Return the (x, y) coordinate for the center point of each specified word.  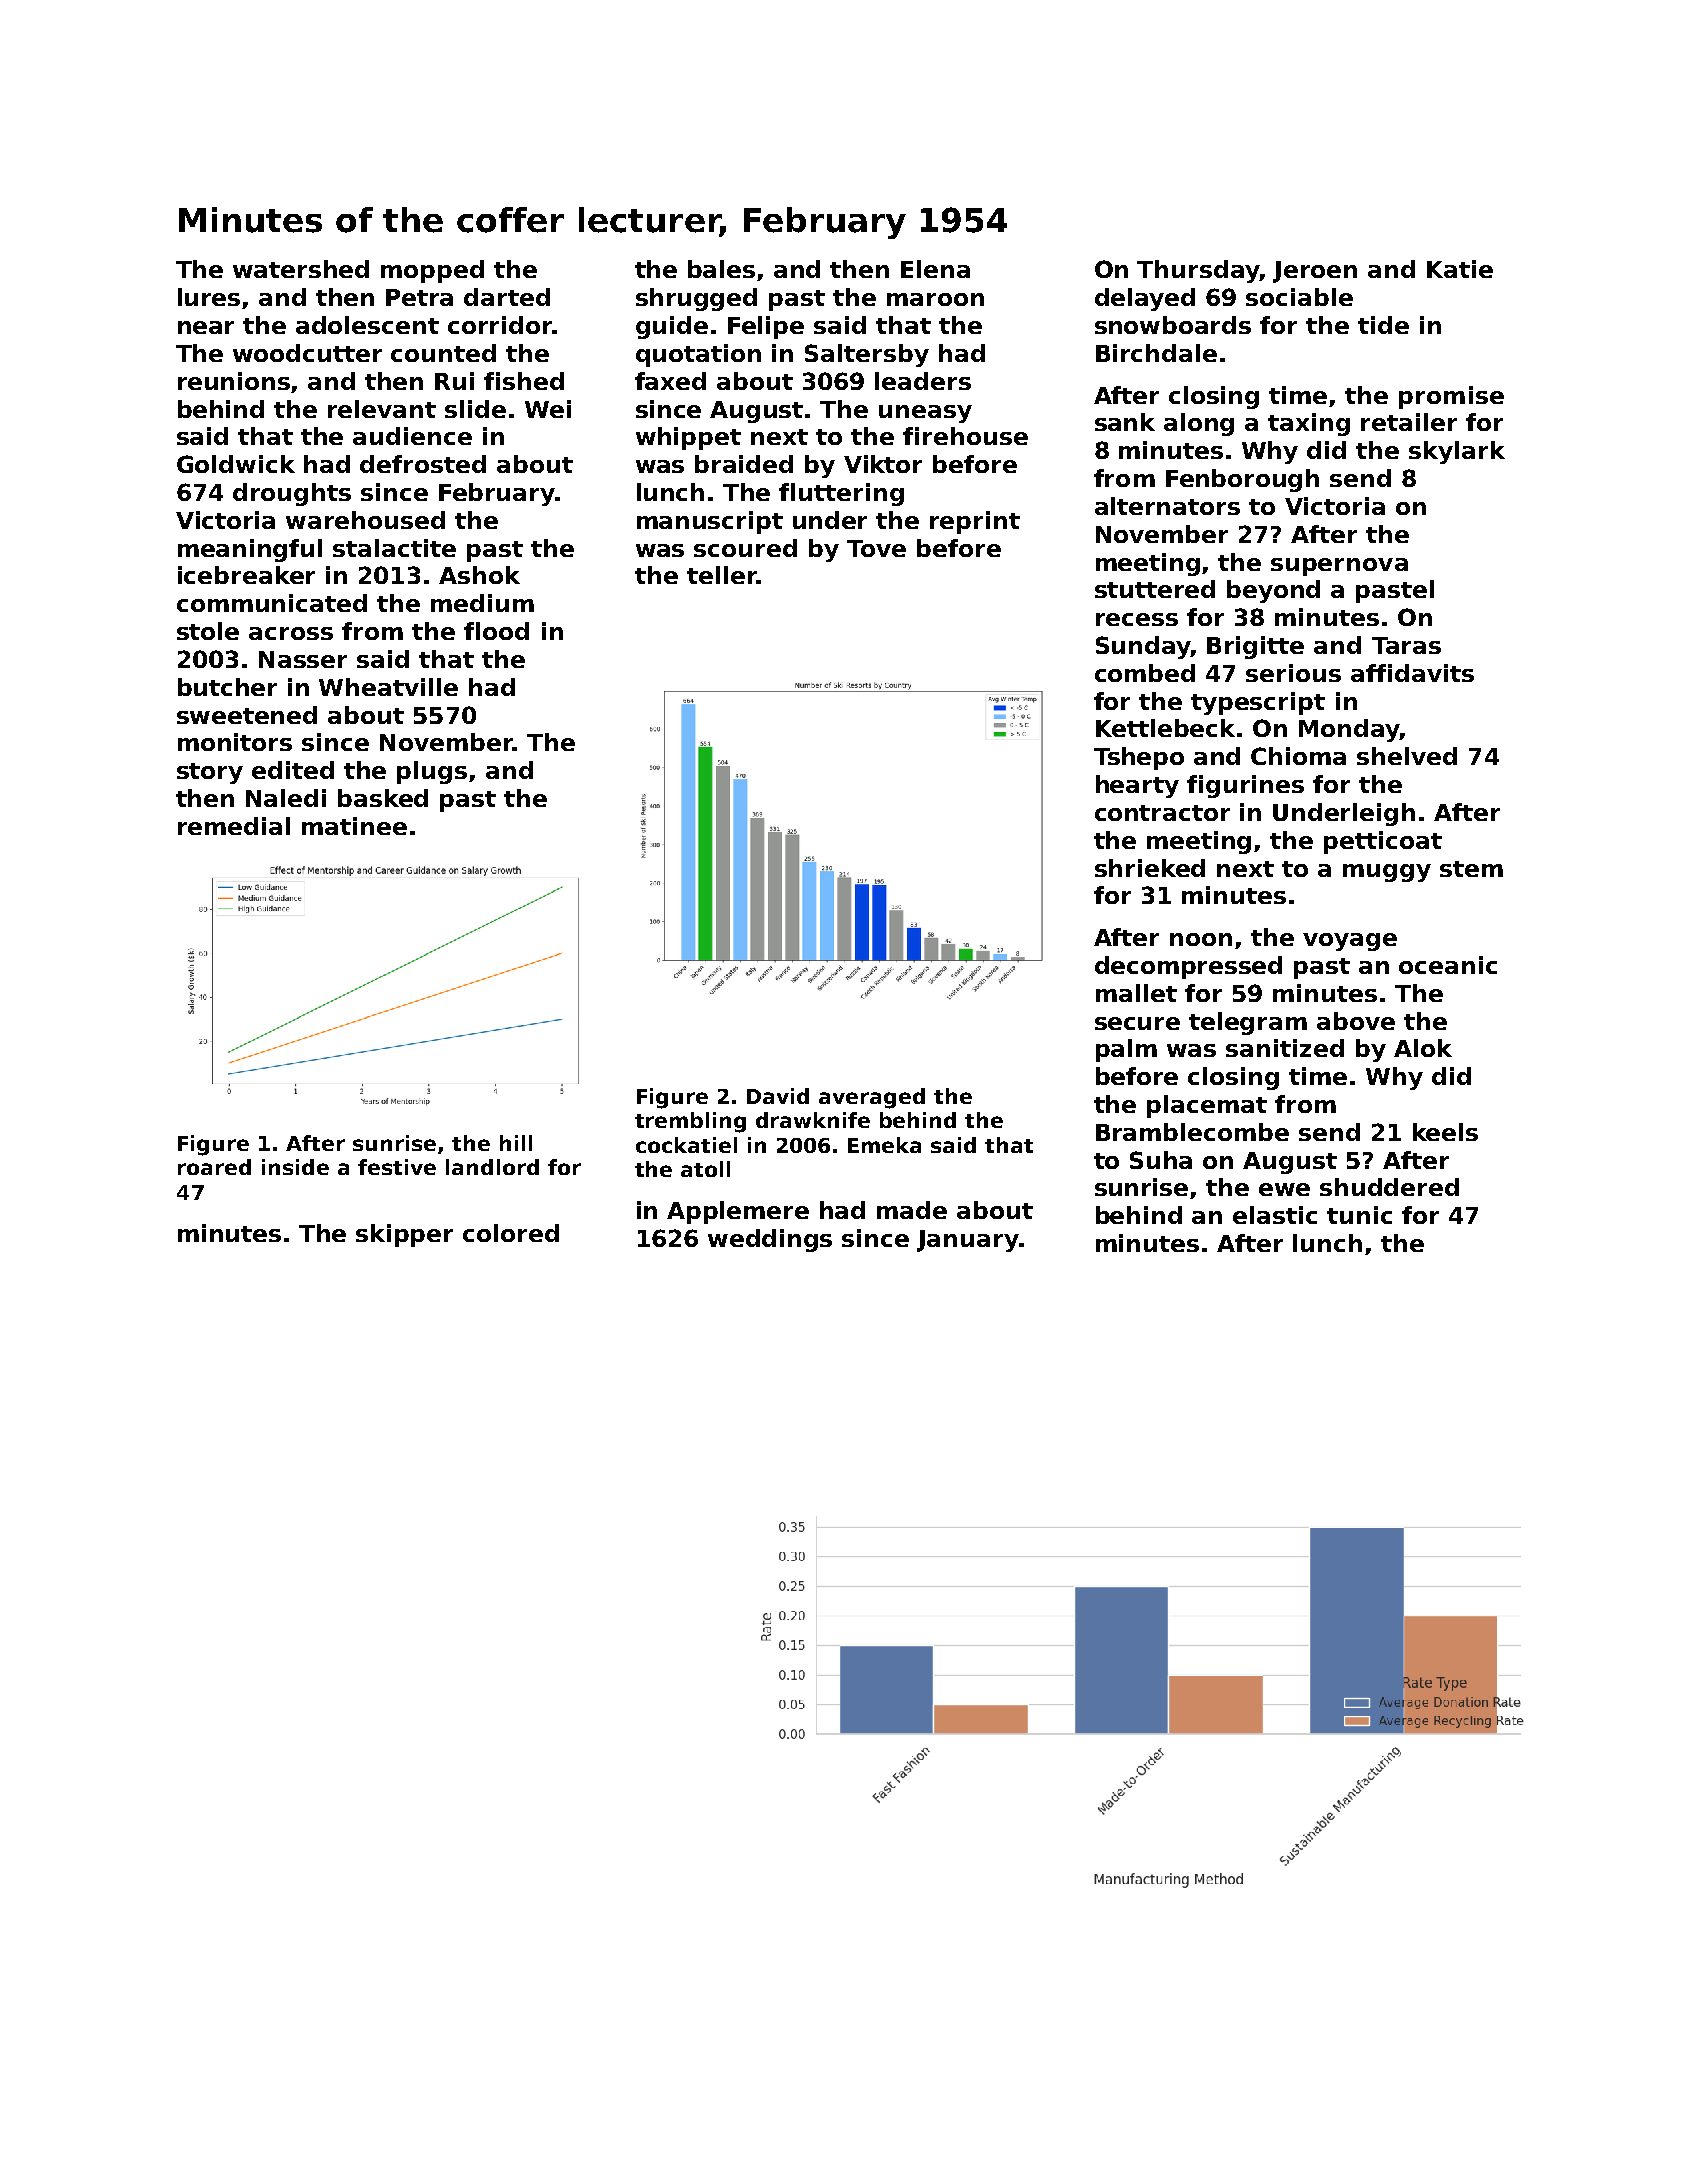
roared (214, 1167)
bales (721, 269)
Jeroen (1315, 272)
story (210, 773)
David (778, 1096)
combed (1145, 673)
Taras (1406, 645)
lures (209, 297)
